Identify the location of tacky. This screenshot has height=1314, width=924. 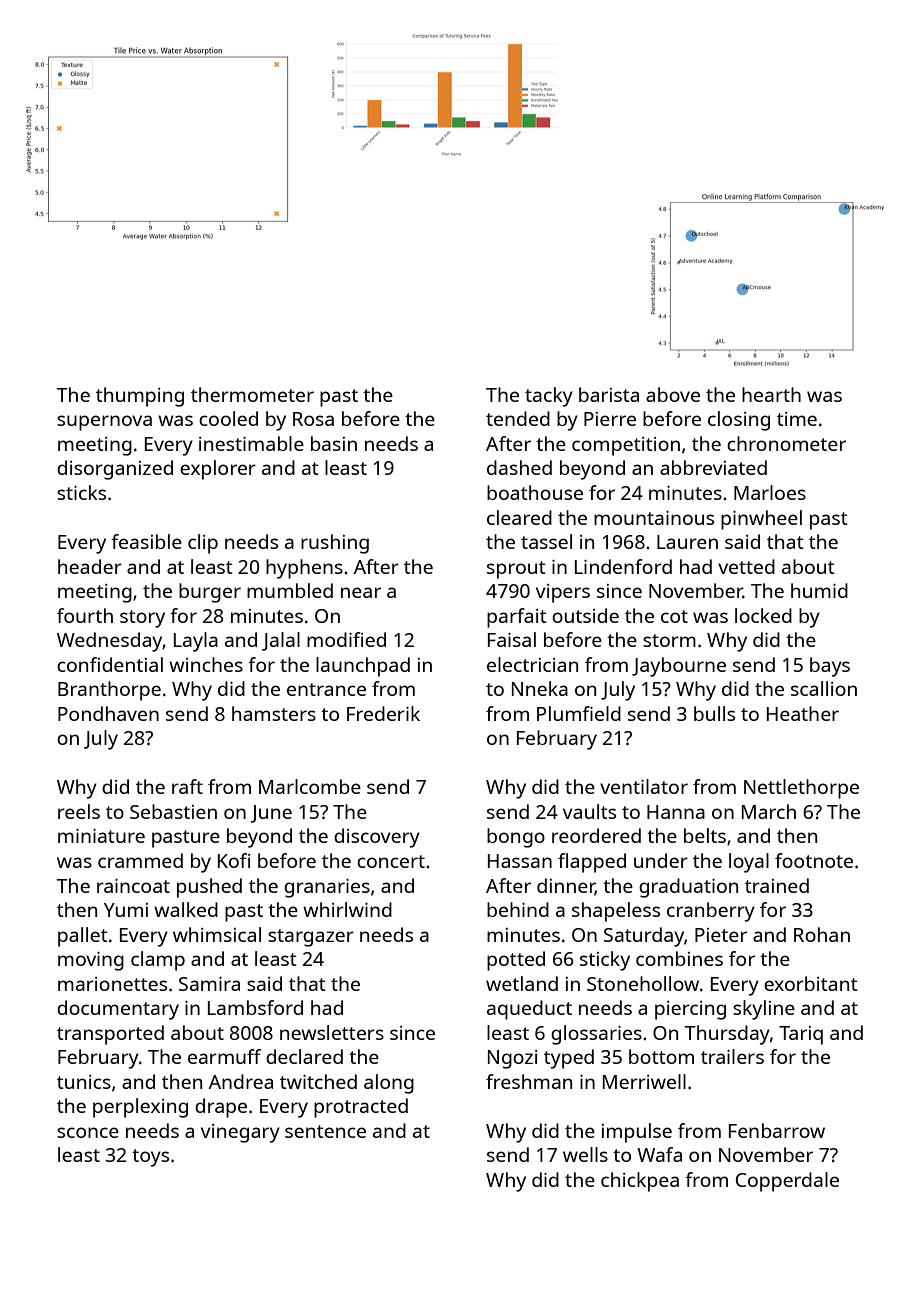
(549, 397).
